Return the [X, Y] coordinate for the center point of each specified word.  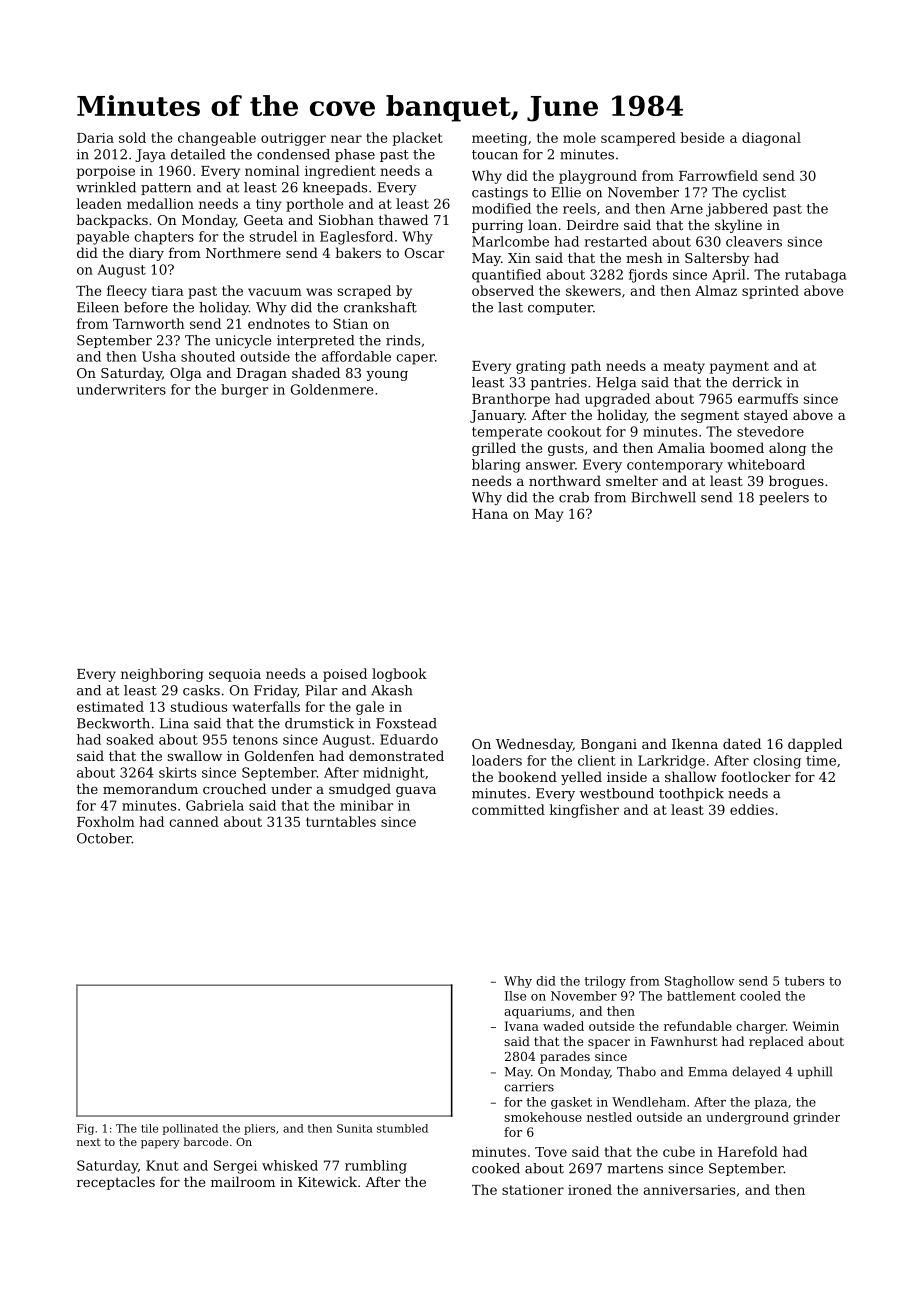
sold [132, 137]
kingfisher [584, 811]
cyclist [764, 193]
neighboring [162, 675]
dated [742, 743]
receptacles [116, 1183]
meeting [499, 139]
